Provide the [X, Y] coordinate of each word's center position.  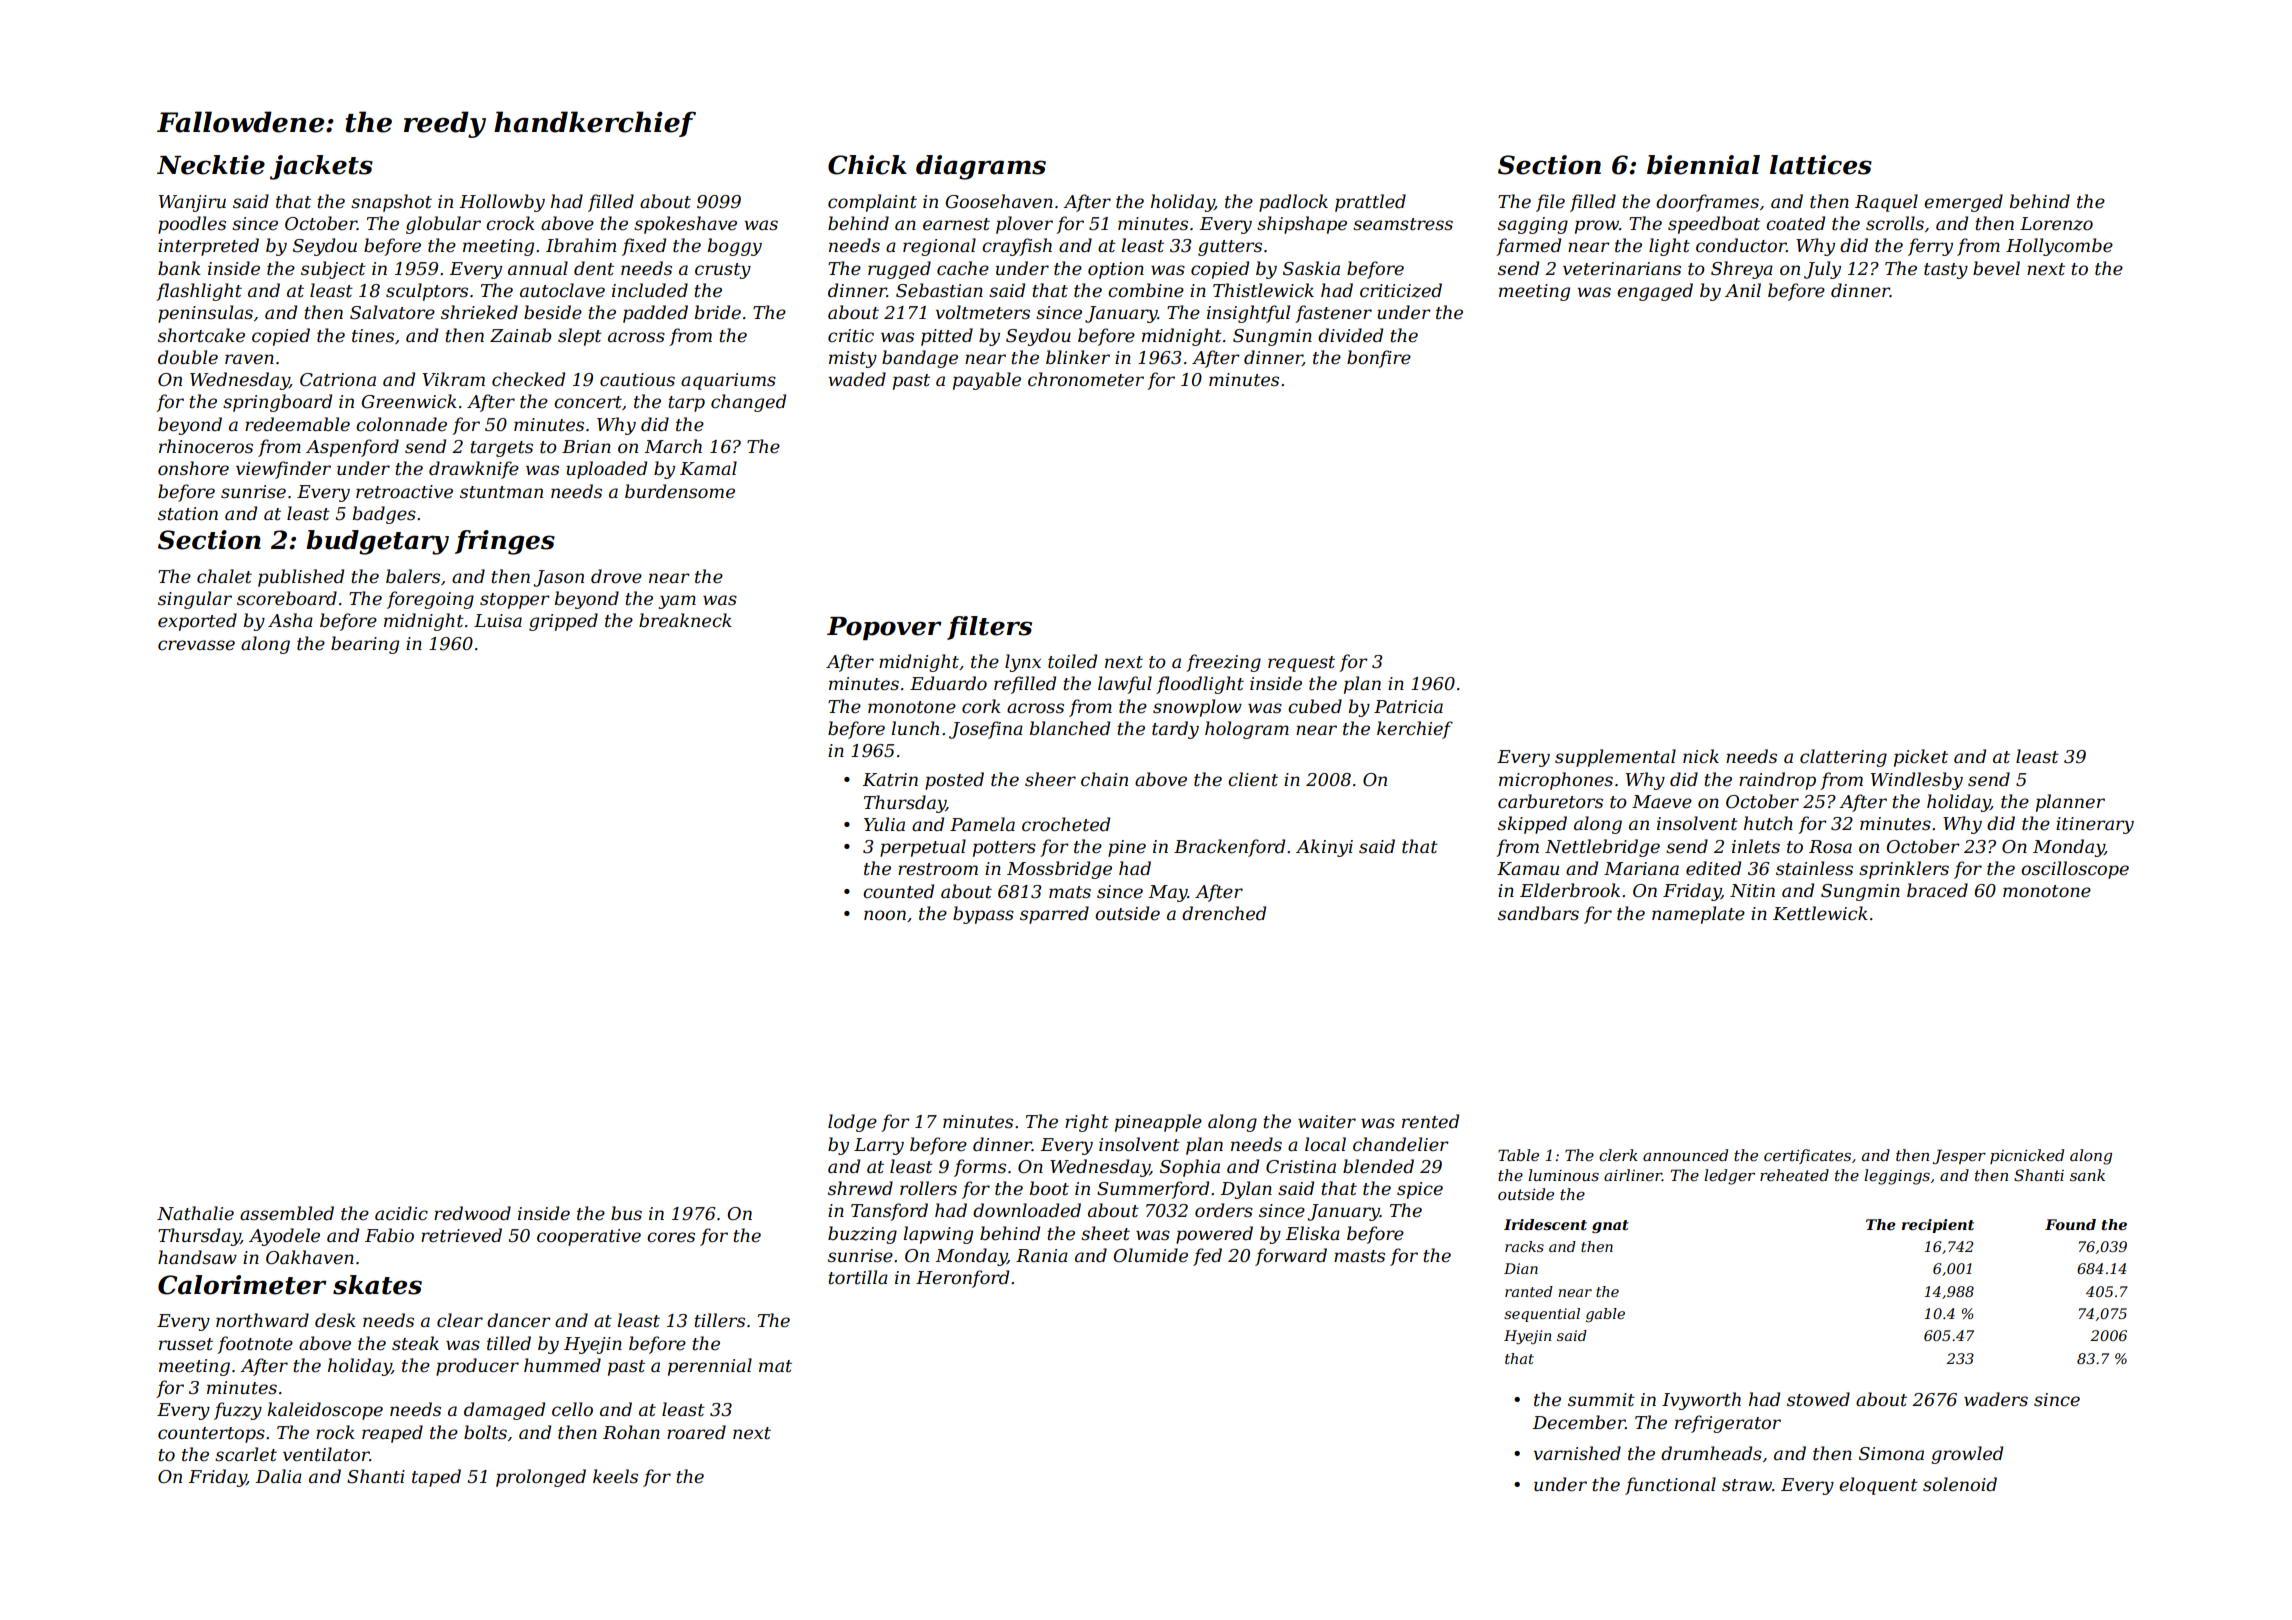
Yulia [884, 824]
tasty [1946, 271]
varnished [1577, 1453]
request [1301, 664]
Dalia [279, 1476]
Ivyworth [1701, 1401]
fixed [644, 247]
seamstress [1403, 224]
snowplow [1197, 708]
